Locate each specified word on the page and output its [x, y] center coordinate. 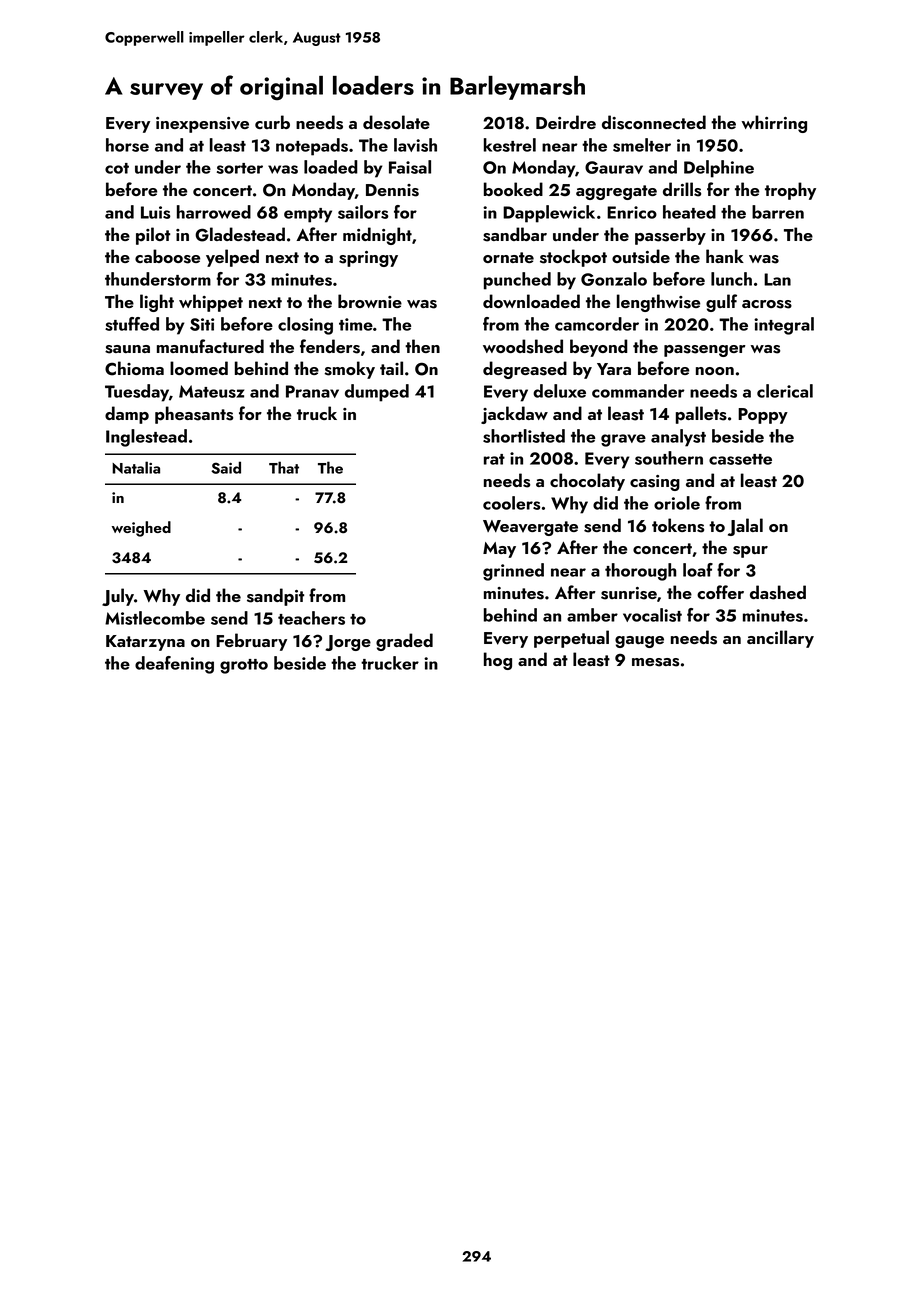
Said [226, 467]
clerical [785, 391]
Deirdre [566, 122]
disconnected [654, 122]
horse [127, 145]
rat [494, 459]
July [118, 597]
